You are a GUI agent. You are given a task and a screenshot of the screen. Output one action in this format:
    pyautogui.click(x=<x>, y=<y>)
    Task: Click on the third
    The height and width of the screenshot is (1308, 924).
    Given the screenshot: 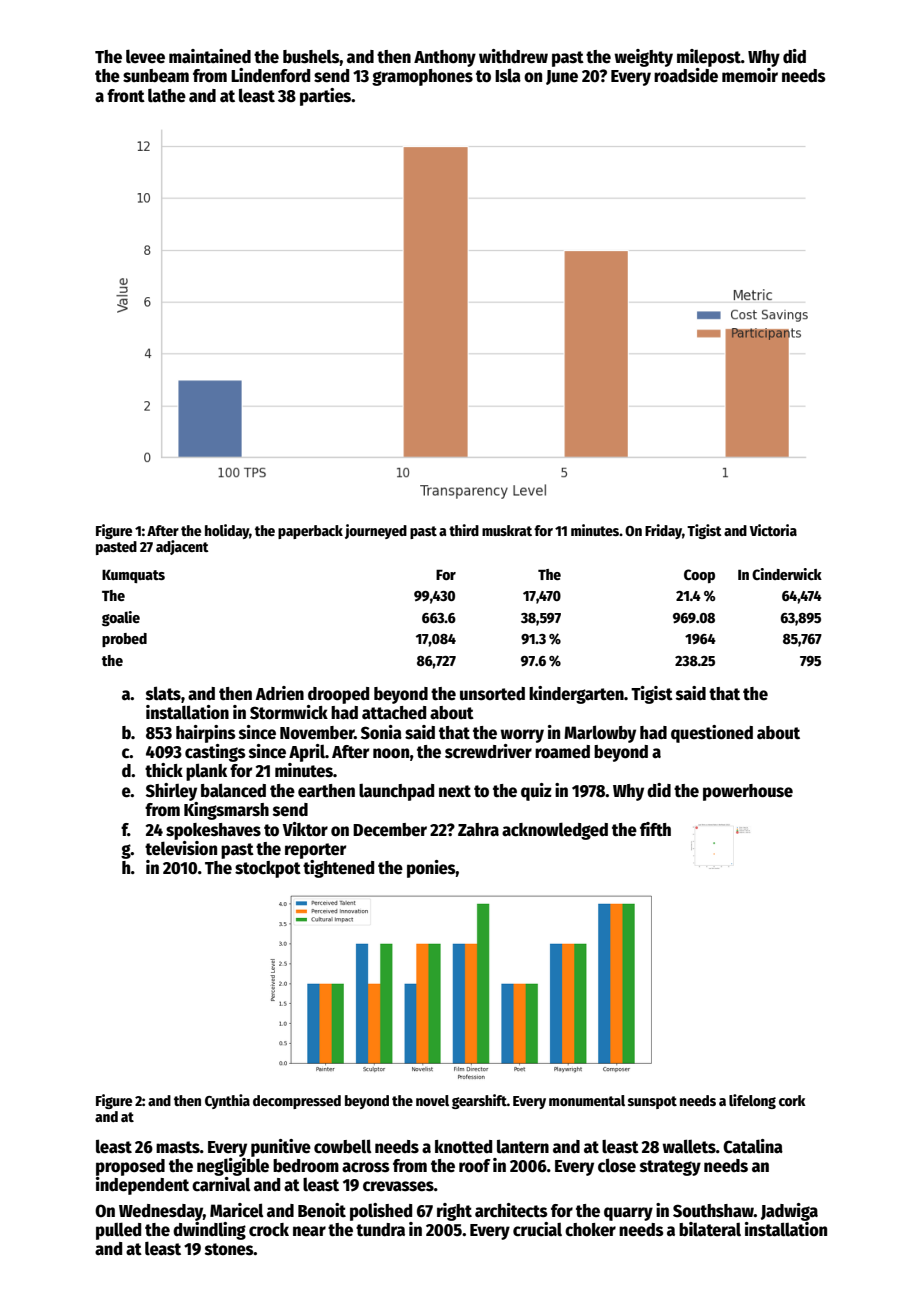 What is the action you would take?
    pyautogui.click(x=464, y=530)
